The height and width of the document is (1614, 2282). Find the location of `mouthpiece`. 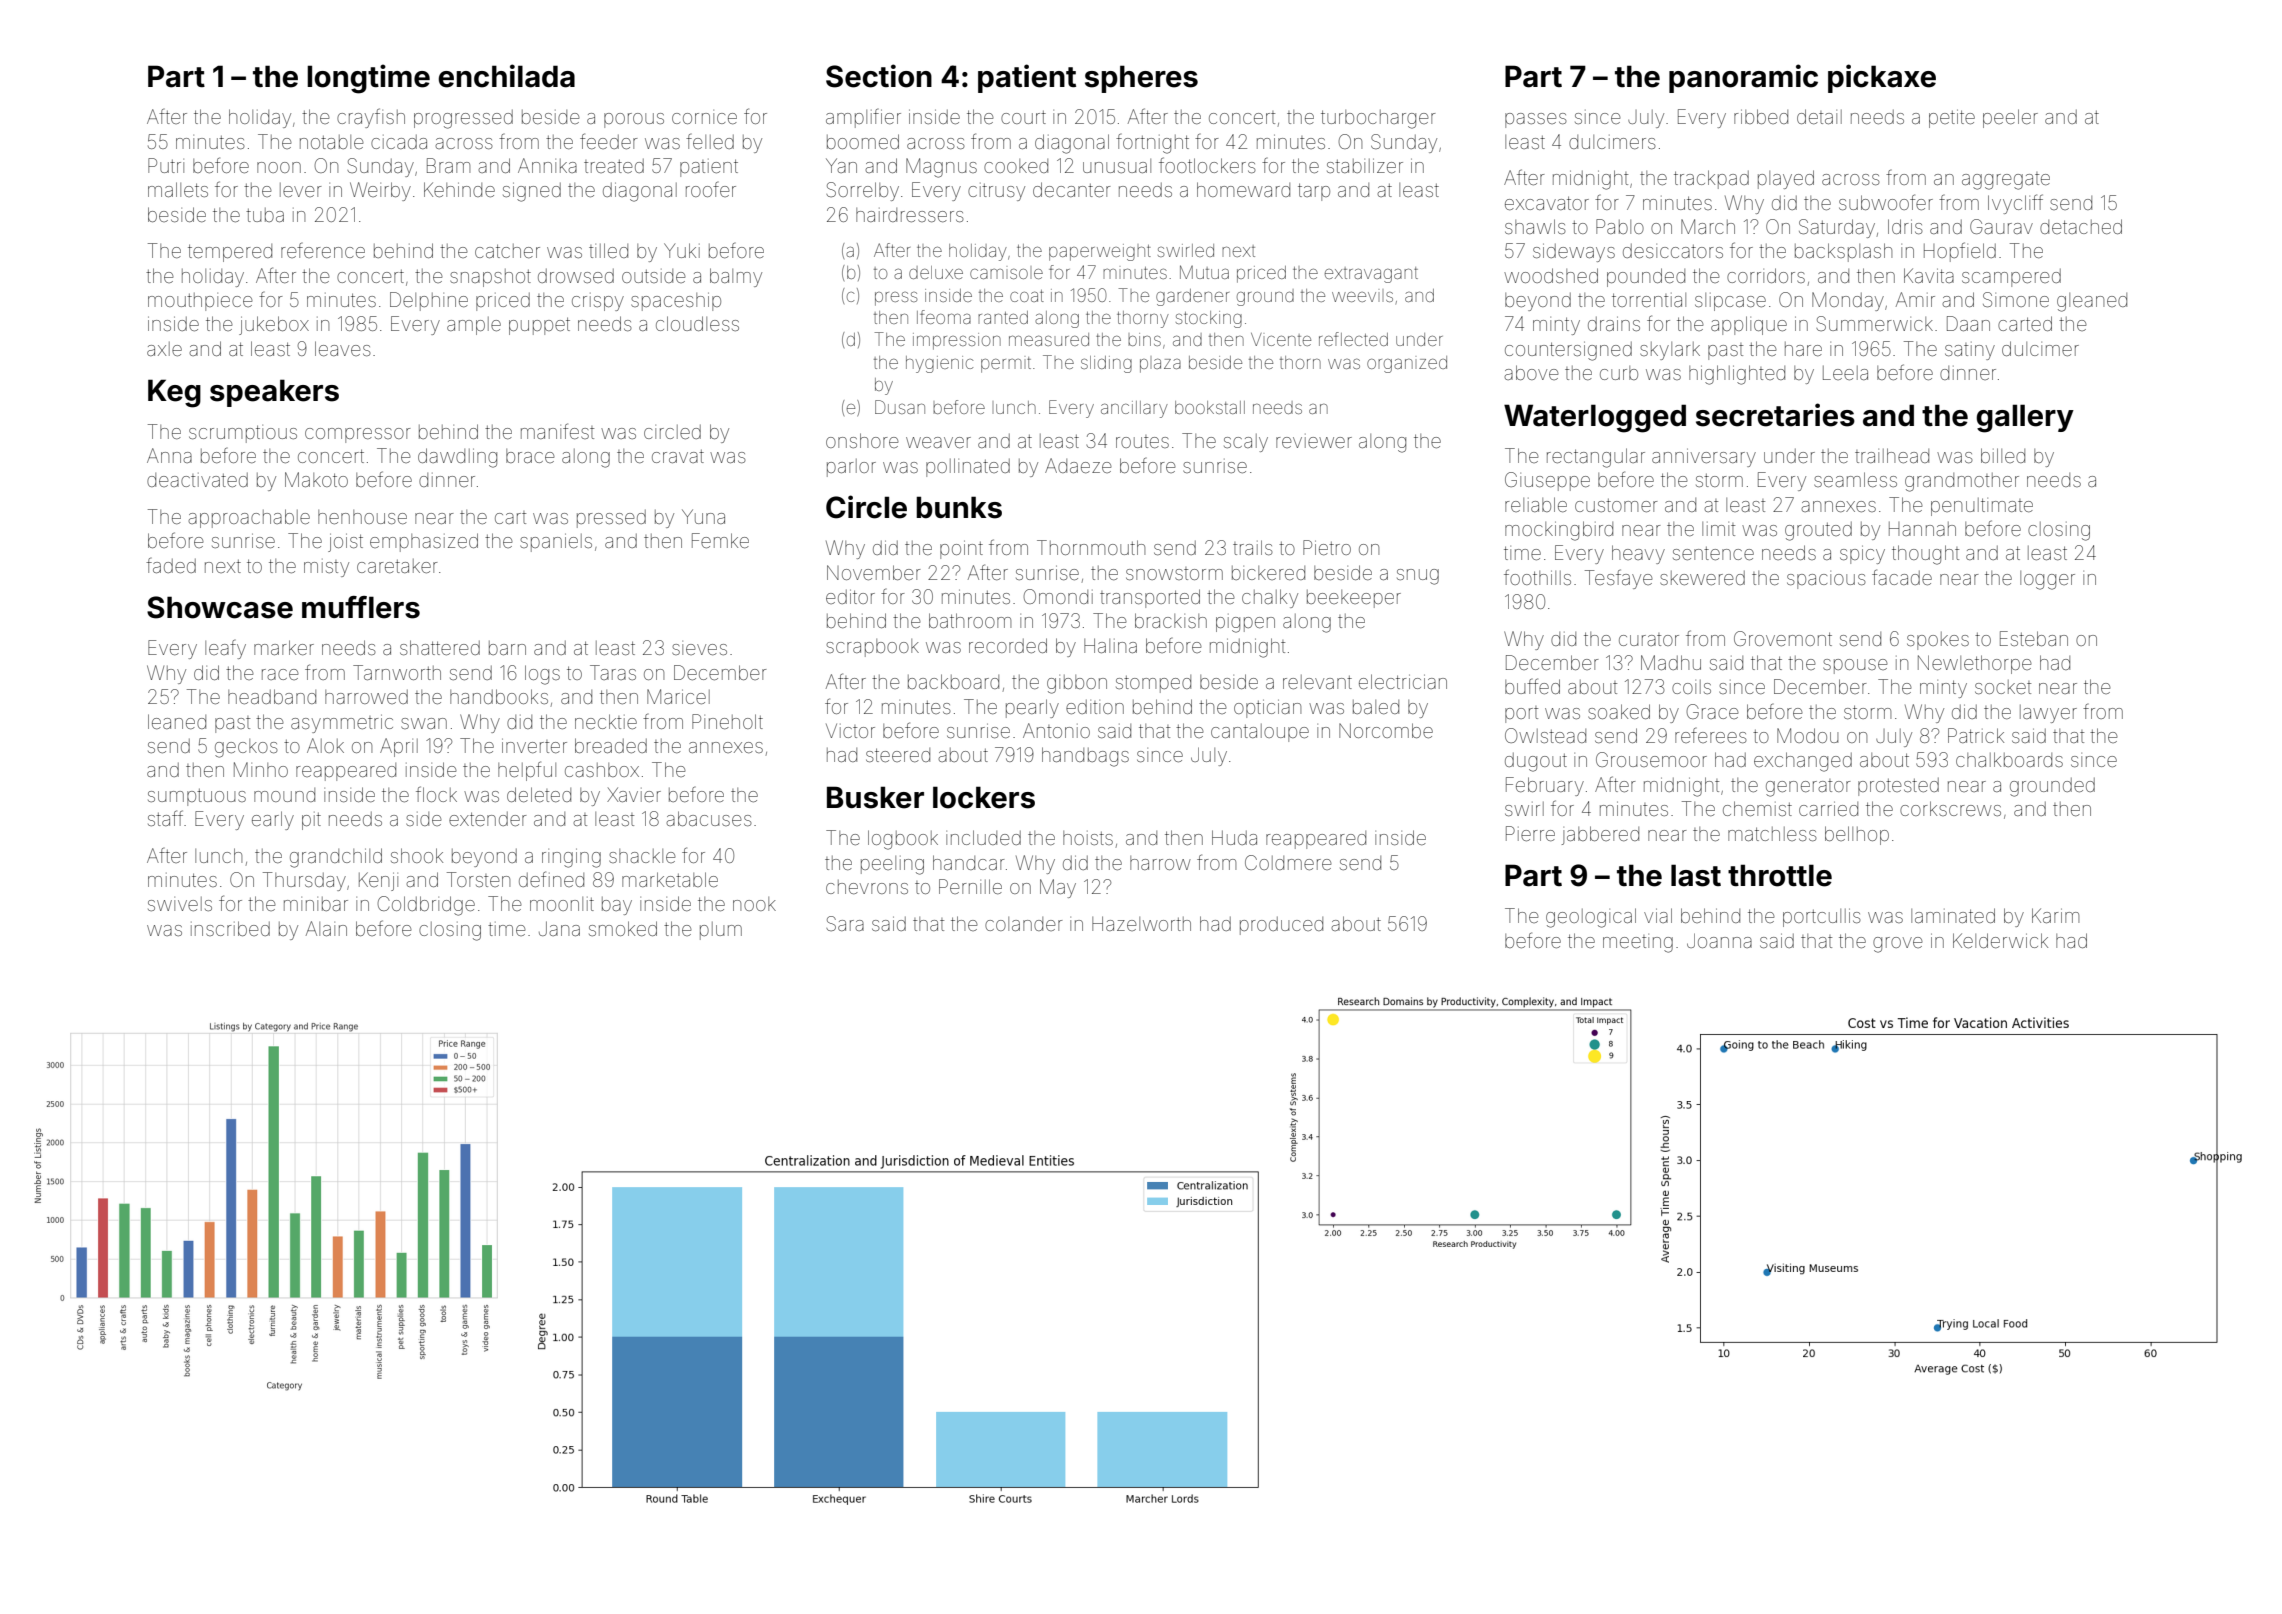

mouthpiece is located at coordinates (200, 302).
